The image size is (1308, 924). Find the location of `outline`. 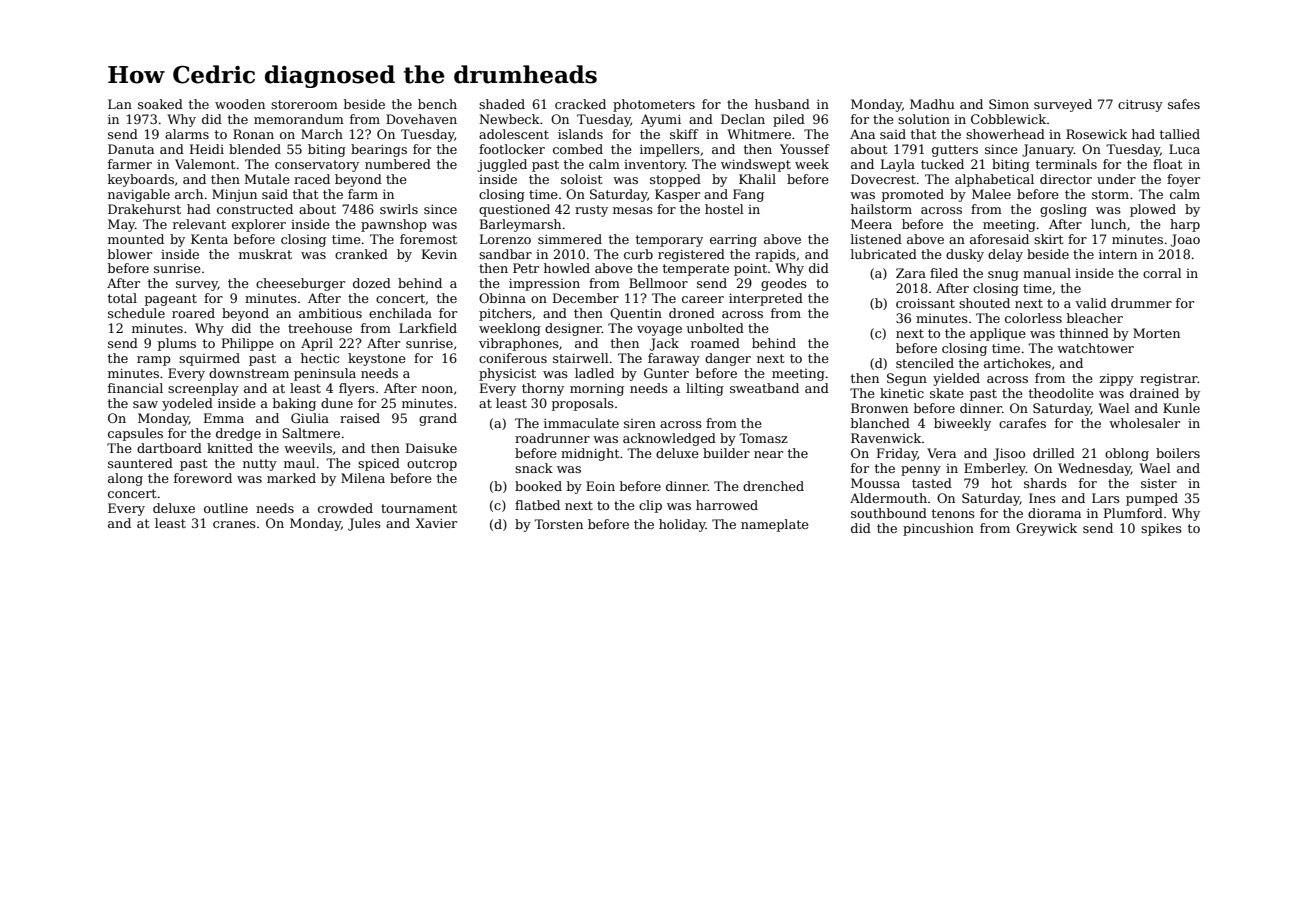

outline is located at coordinates (226, 508).
